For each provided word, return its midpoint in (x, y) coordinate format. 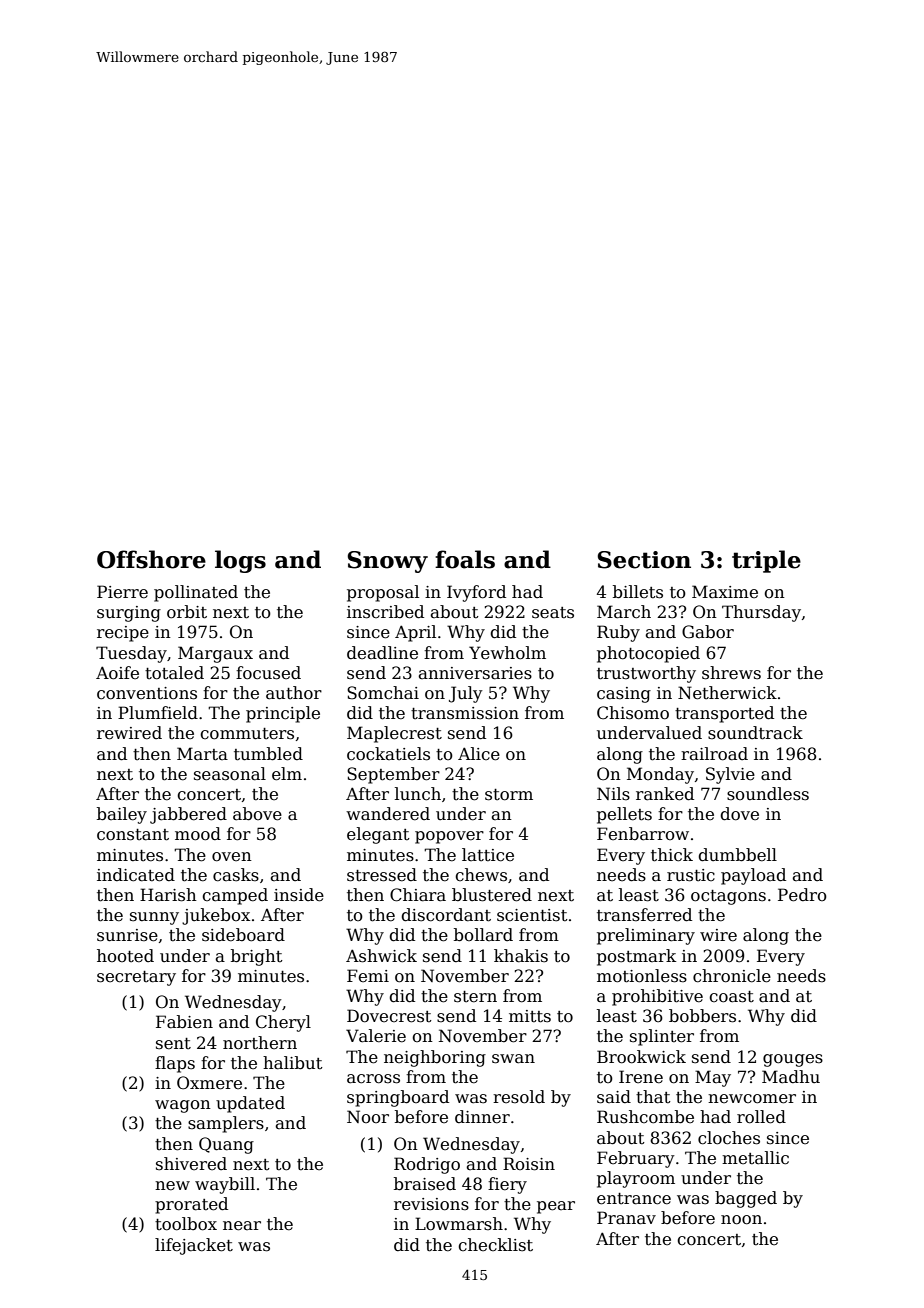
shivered (191, 1164)
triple (766, 561)
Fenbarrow (643, 834)
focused (268, 673)
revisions (431, 1204)
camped (235, 896)
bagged (746, 1199)
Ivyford (476, 593)
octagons (728, 897)
